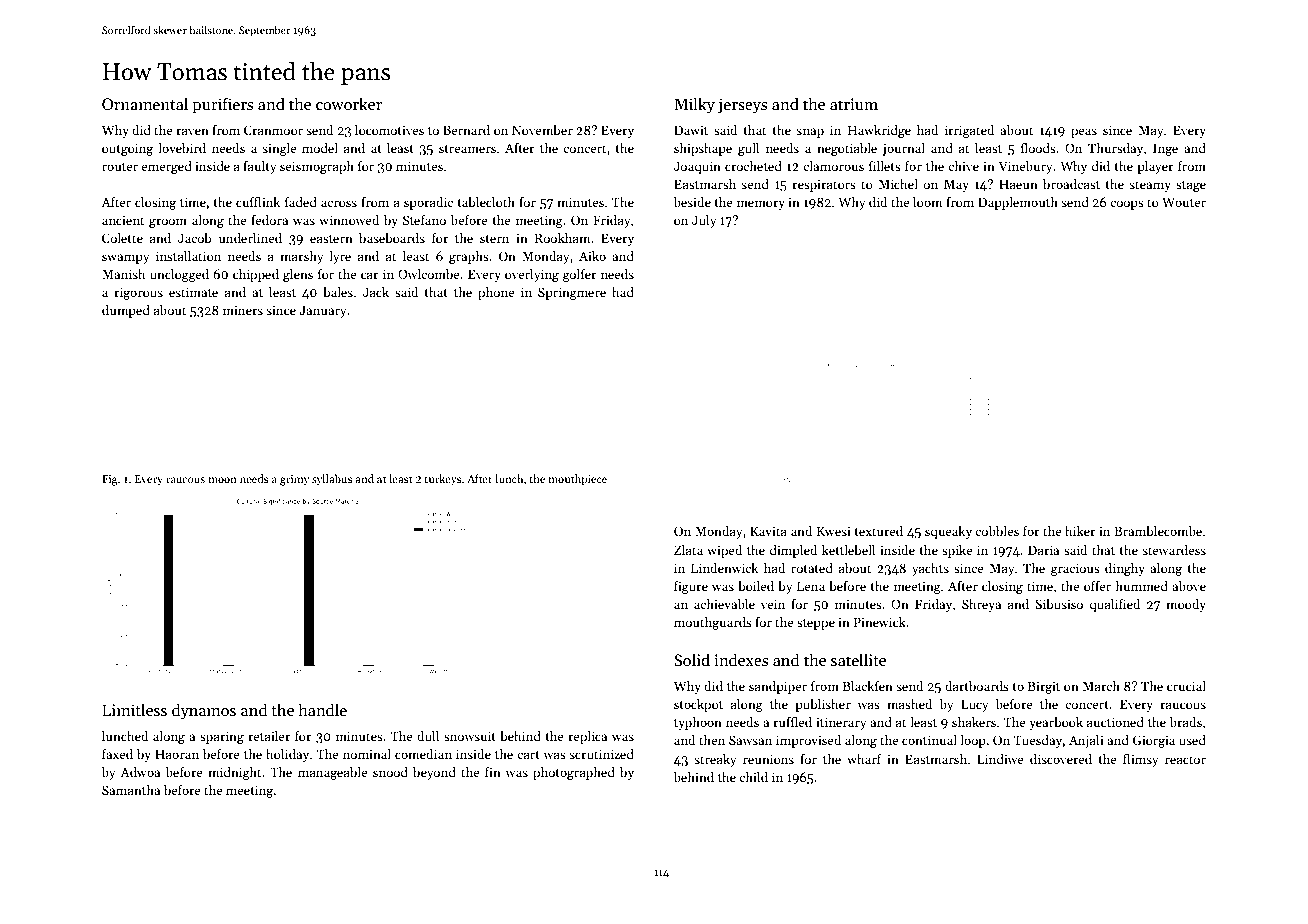  What do you see at coordinates (1084, 133) in the screenshot?
I see `peas` at bounding box center [1084, 133].
